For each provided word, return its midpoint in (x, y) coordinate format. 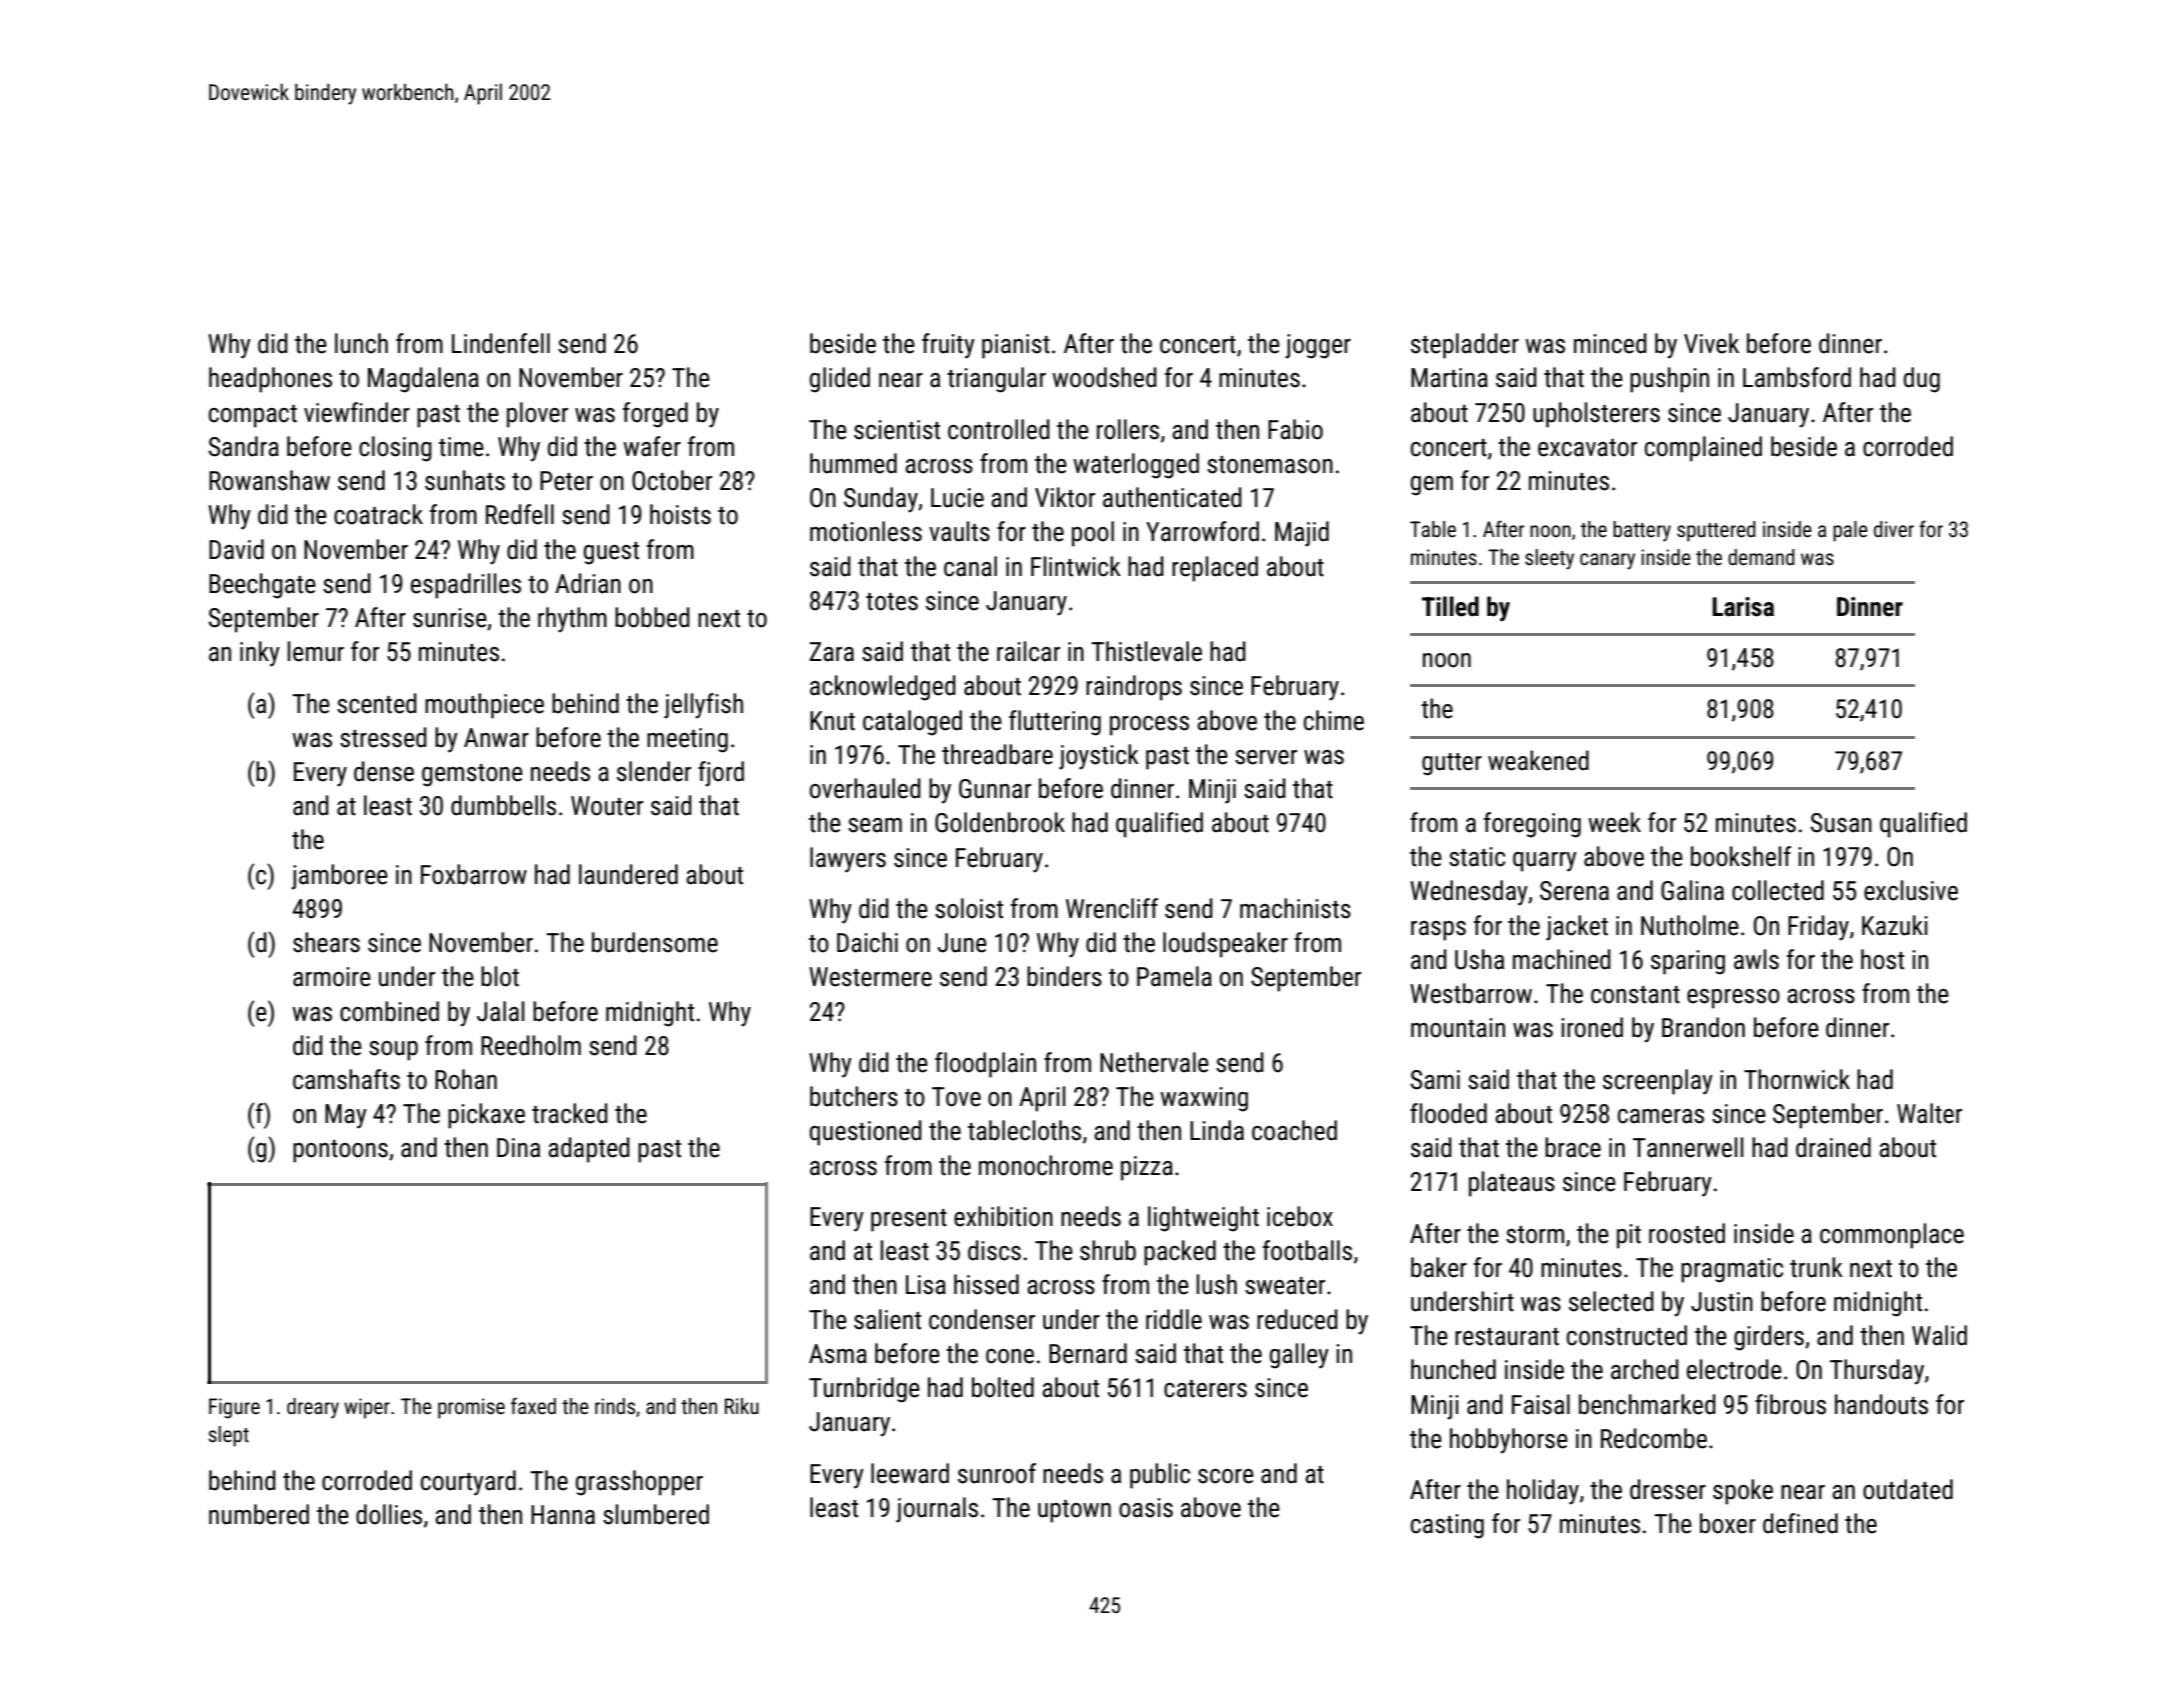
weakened (1538, 760)
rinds (615, 1406)
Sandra (243, 446)
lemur (316, 651)
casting (1447, 1526)
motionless (866, 531)
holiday (1543, 1492)
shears (326, 942)
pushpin (1669, 380)
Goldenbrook (1000, 822)
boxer (1728, 1523)
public (1160, 1476)
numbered (259, 1514)
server (1266, 757)
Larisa (1743, 607)
